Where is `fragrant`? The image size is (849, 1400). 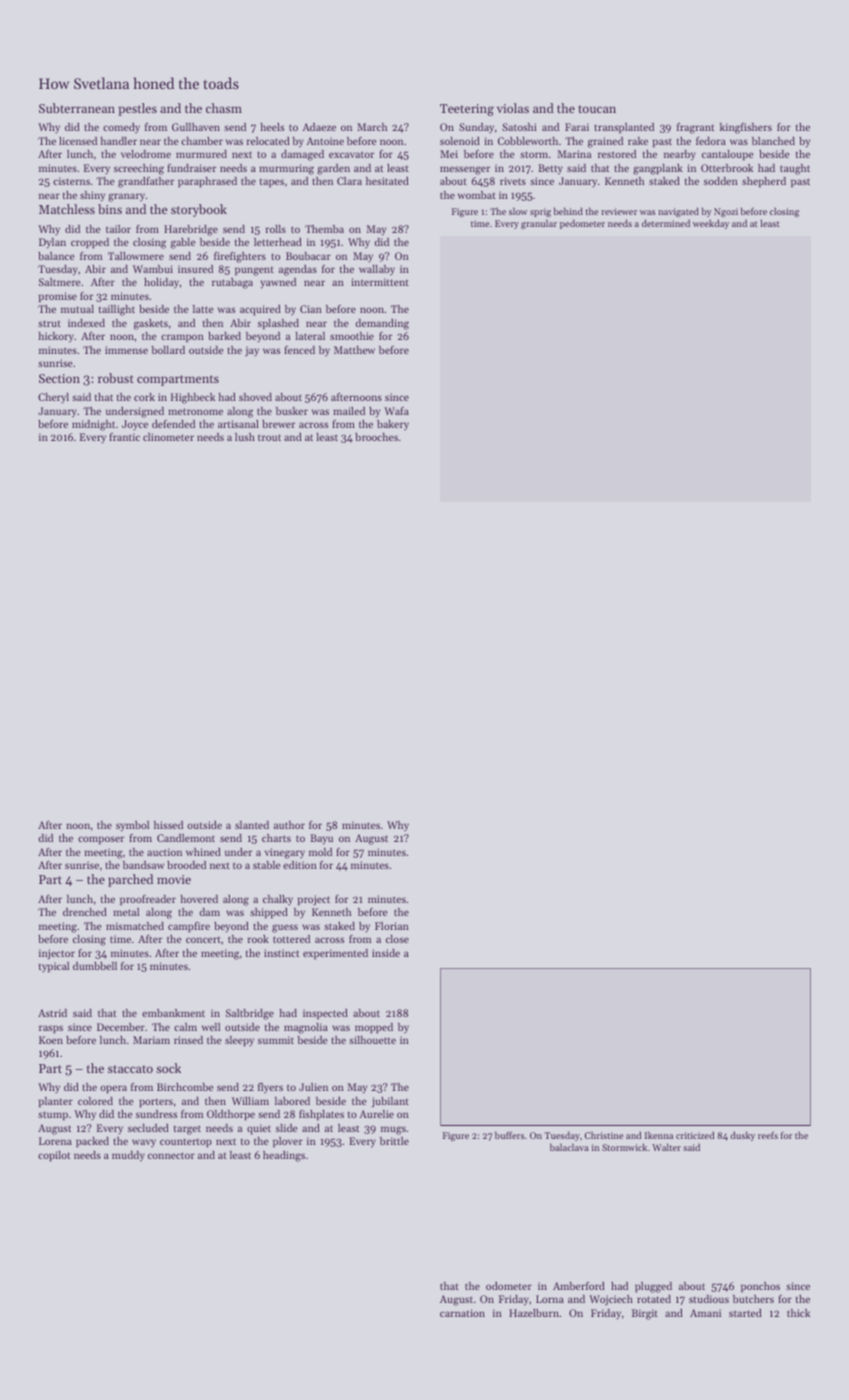 fragrant is located at coordinates (696, 128).
